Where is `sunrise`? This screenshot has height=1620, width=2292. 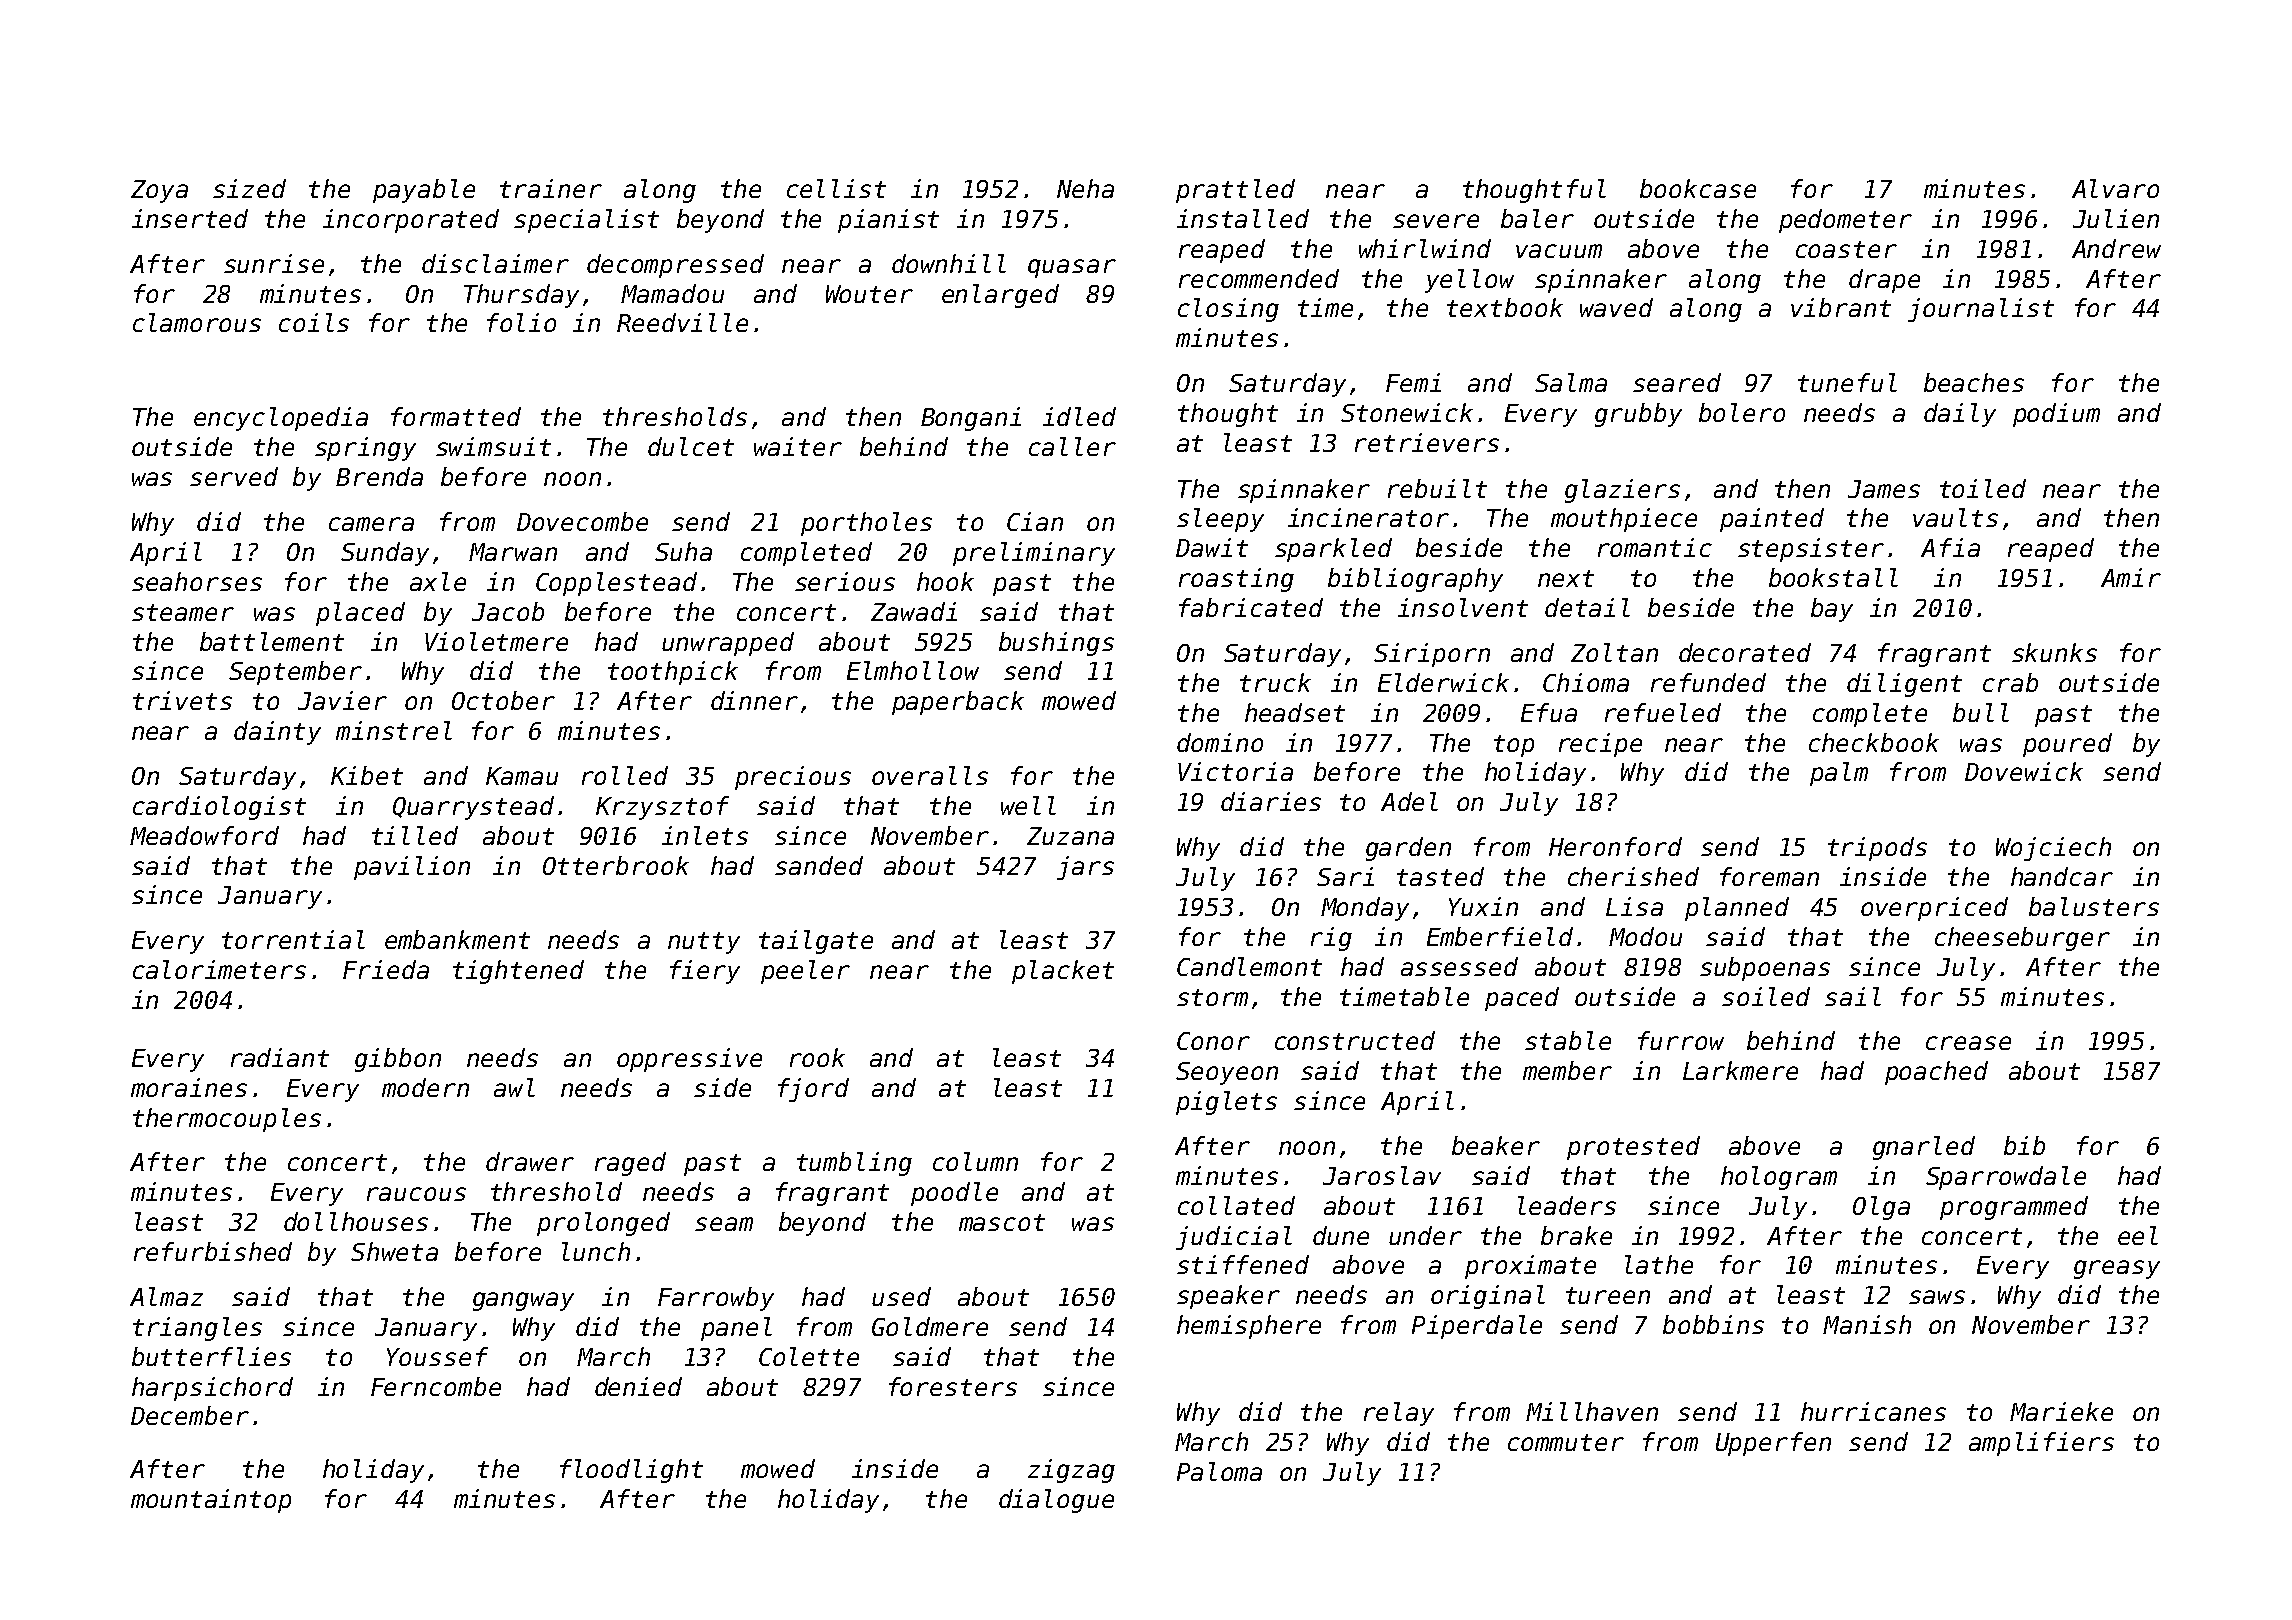
sunrise is located at coordinates (274, 263).
